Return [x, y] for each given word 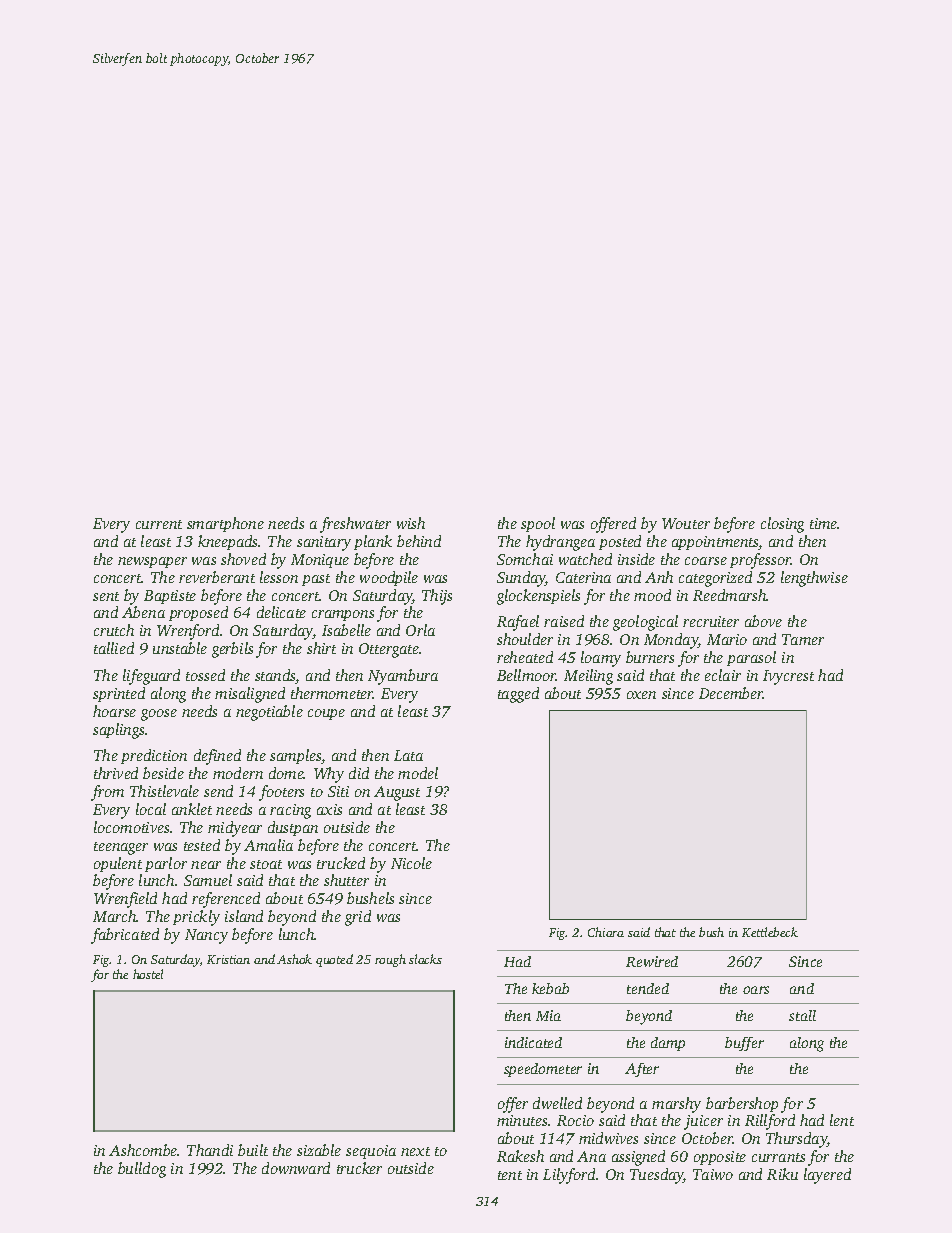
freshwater [355, 525]
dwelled [557, 1103]
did [359, 773]
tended [648, 988]
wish [411, 523]
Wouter [686, 523]
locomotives [131, 827]
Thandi [210, 1150]
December [731, 693]
